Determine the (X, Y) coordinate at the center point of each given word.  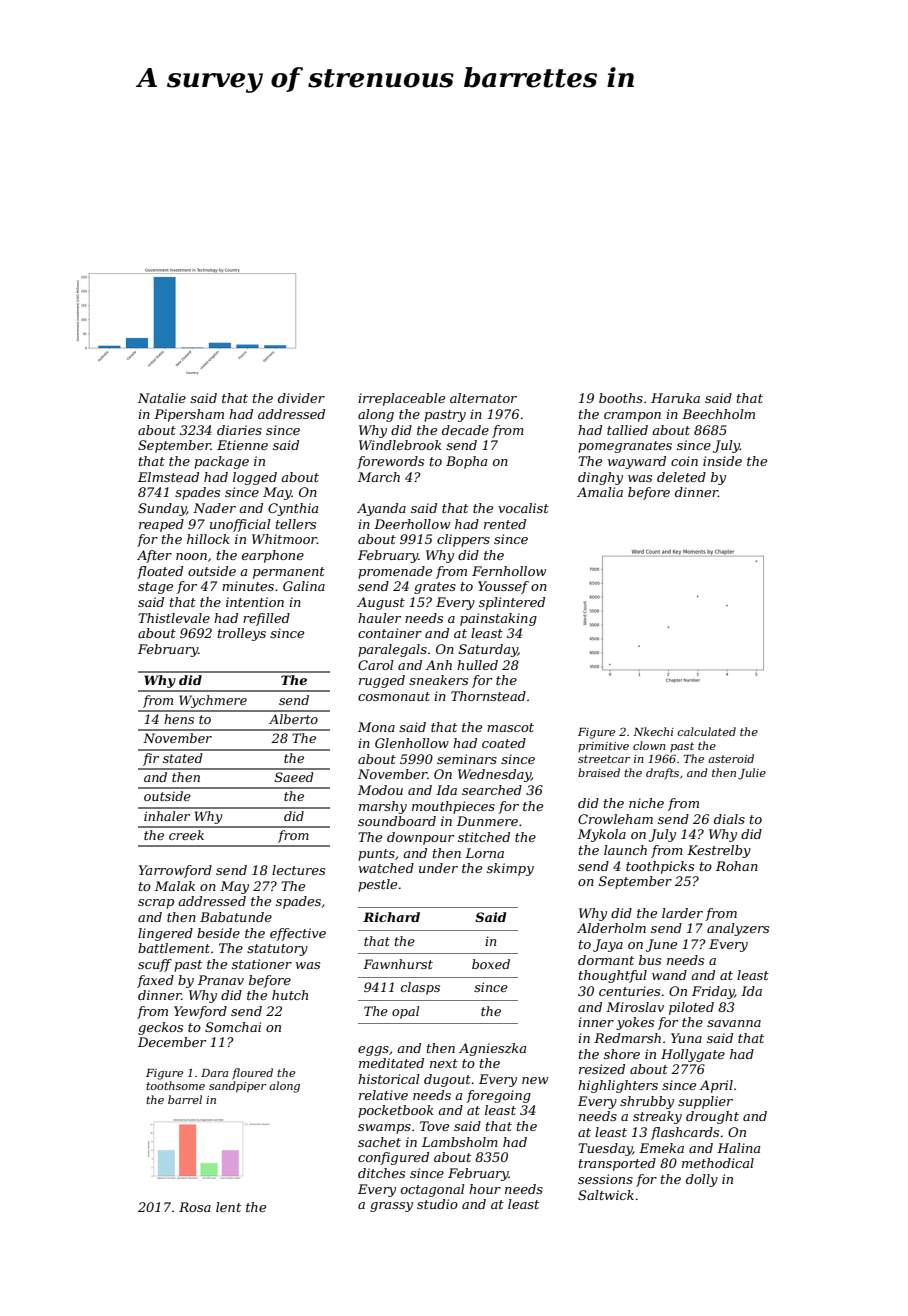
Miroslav (635, 1007)
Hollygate (693, 1055)
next (444, 1063)
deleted (681, 477)
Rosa (195, 1207)
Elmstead (168, 477)
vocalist (523, 508)
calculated (707, 731)
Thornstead (488, 696)
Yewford (200, 1012)
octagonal (433, 1190)
